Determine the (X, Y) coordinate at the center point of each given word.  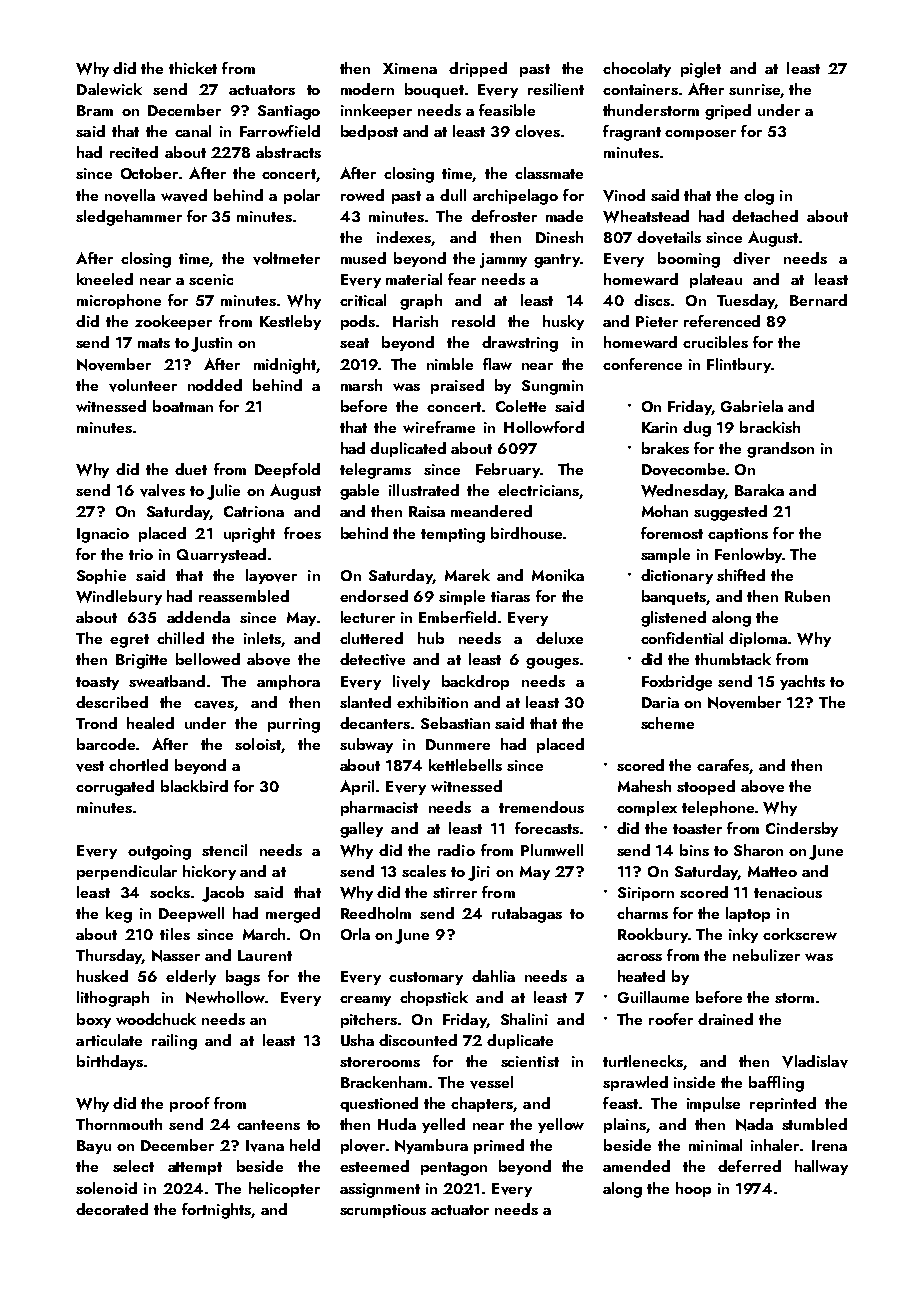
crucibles (715, 342)
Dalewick (109, 89)
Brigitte (141, 661)
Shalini (524, 1019)
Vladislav (815, 1061)
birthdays (110, 1062)
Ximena (410, 68)
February (508, 470)
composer (700, 135)
